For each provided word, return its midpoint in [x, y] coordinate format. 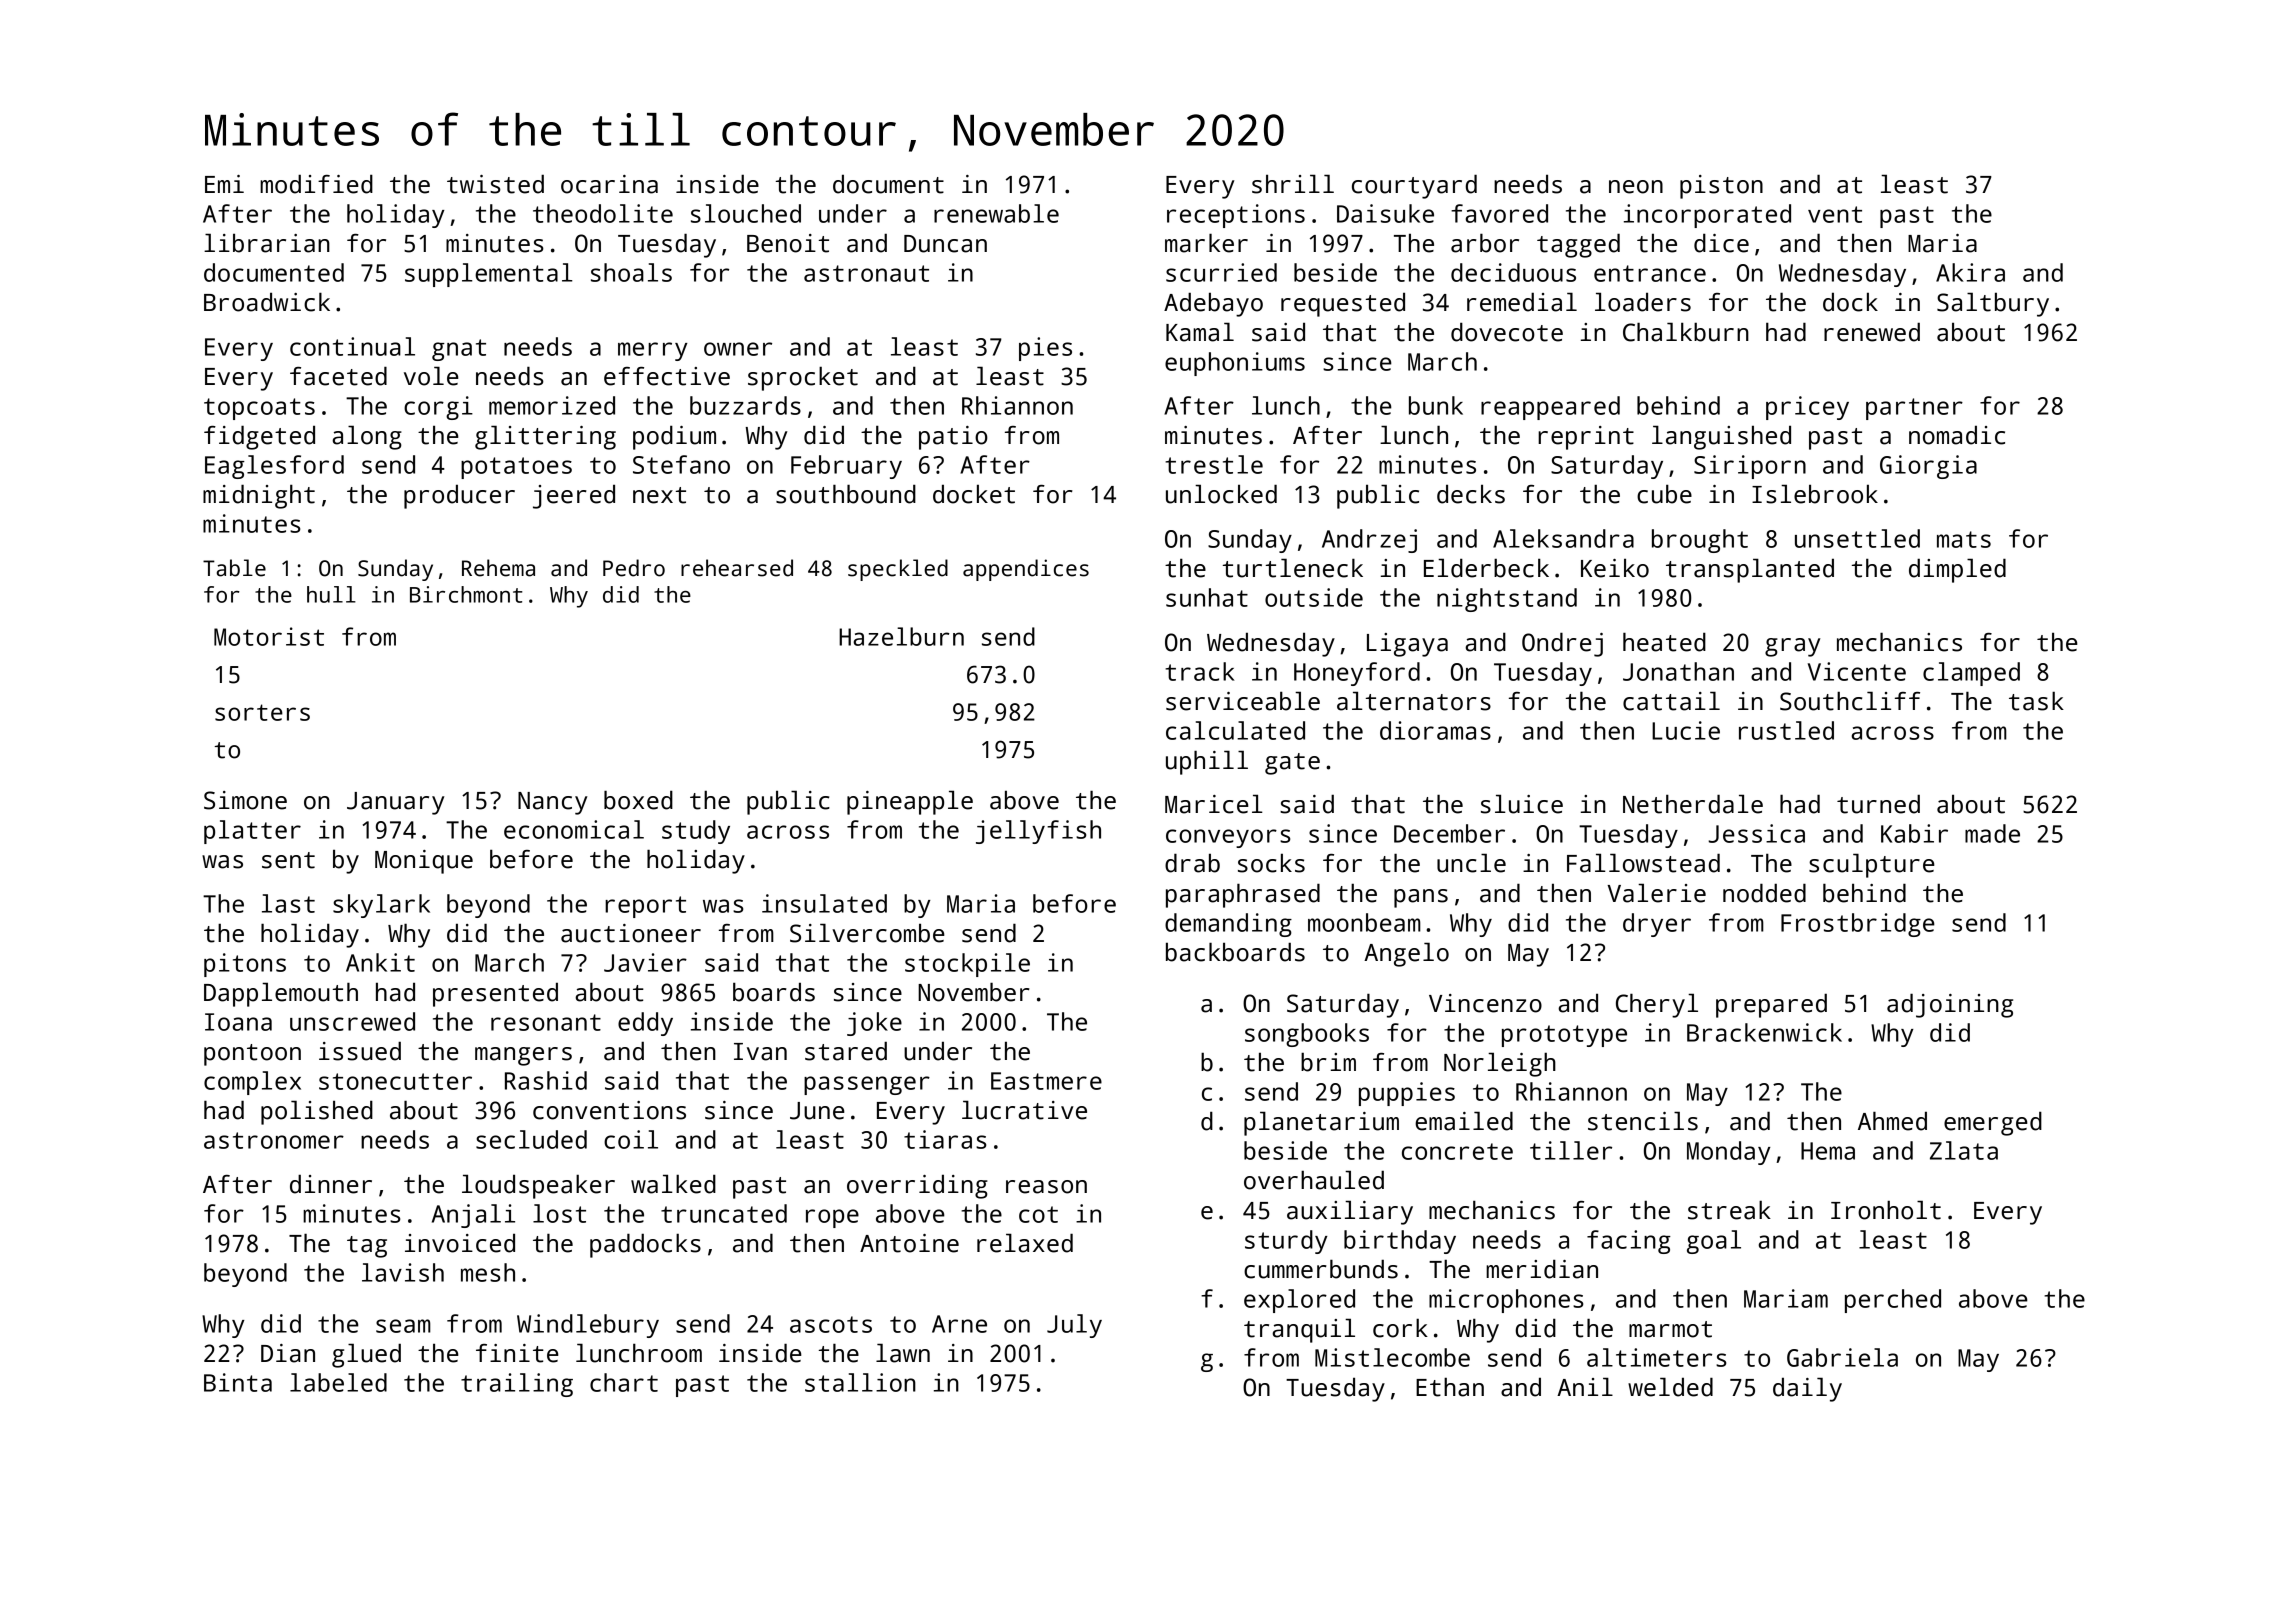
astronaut [866, 273]
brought [1700, 541]
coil [631, 1139]
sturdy [1286, 1242]
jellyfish [1038, 832]
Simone [245, 800]
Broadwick [267, 302]
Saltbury [1993, 304]
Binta [238, 1382]
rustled [1786, 730]
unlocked [1221, 494]
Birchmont [466, 594]
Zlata [1964, 1150]
